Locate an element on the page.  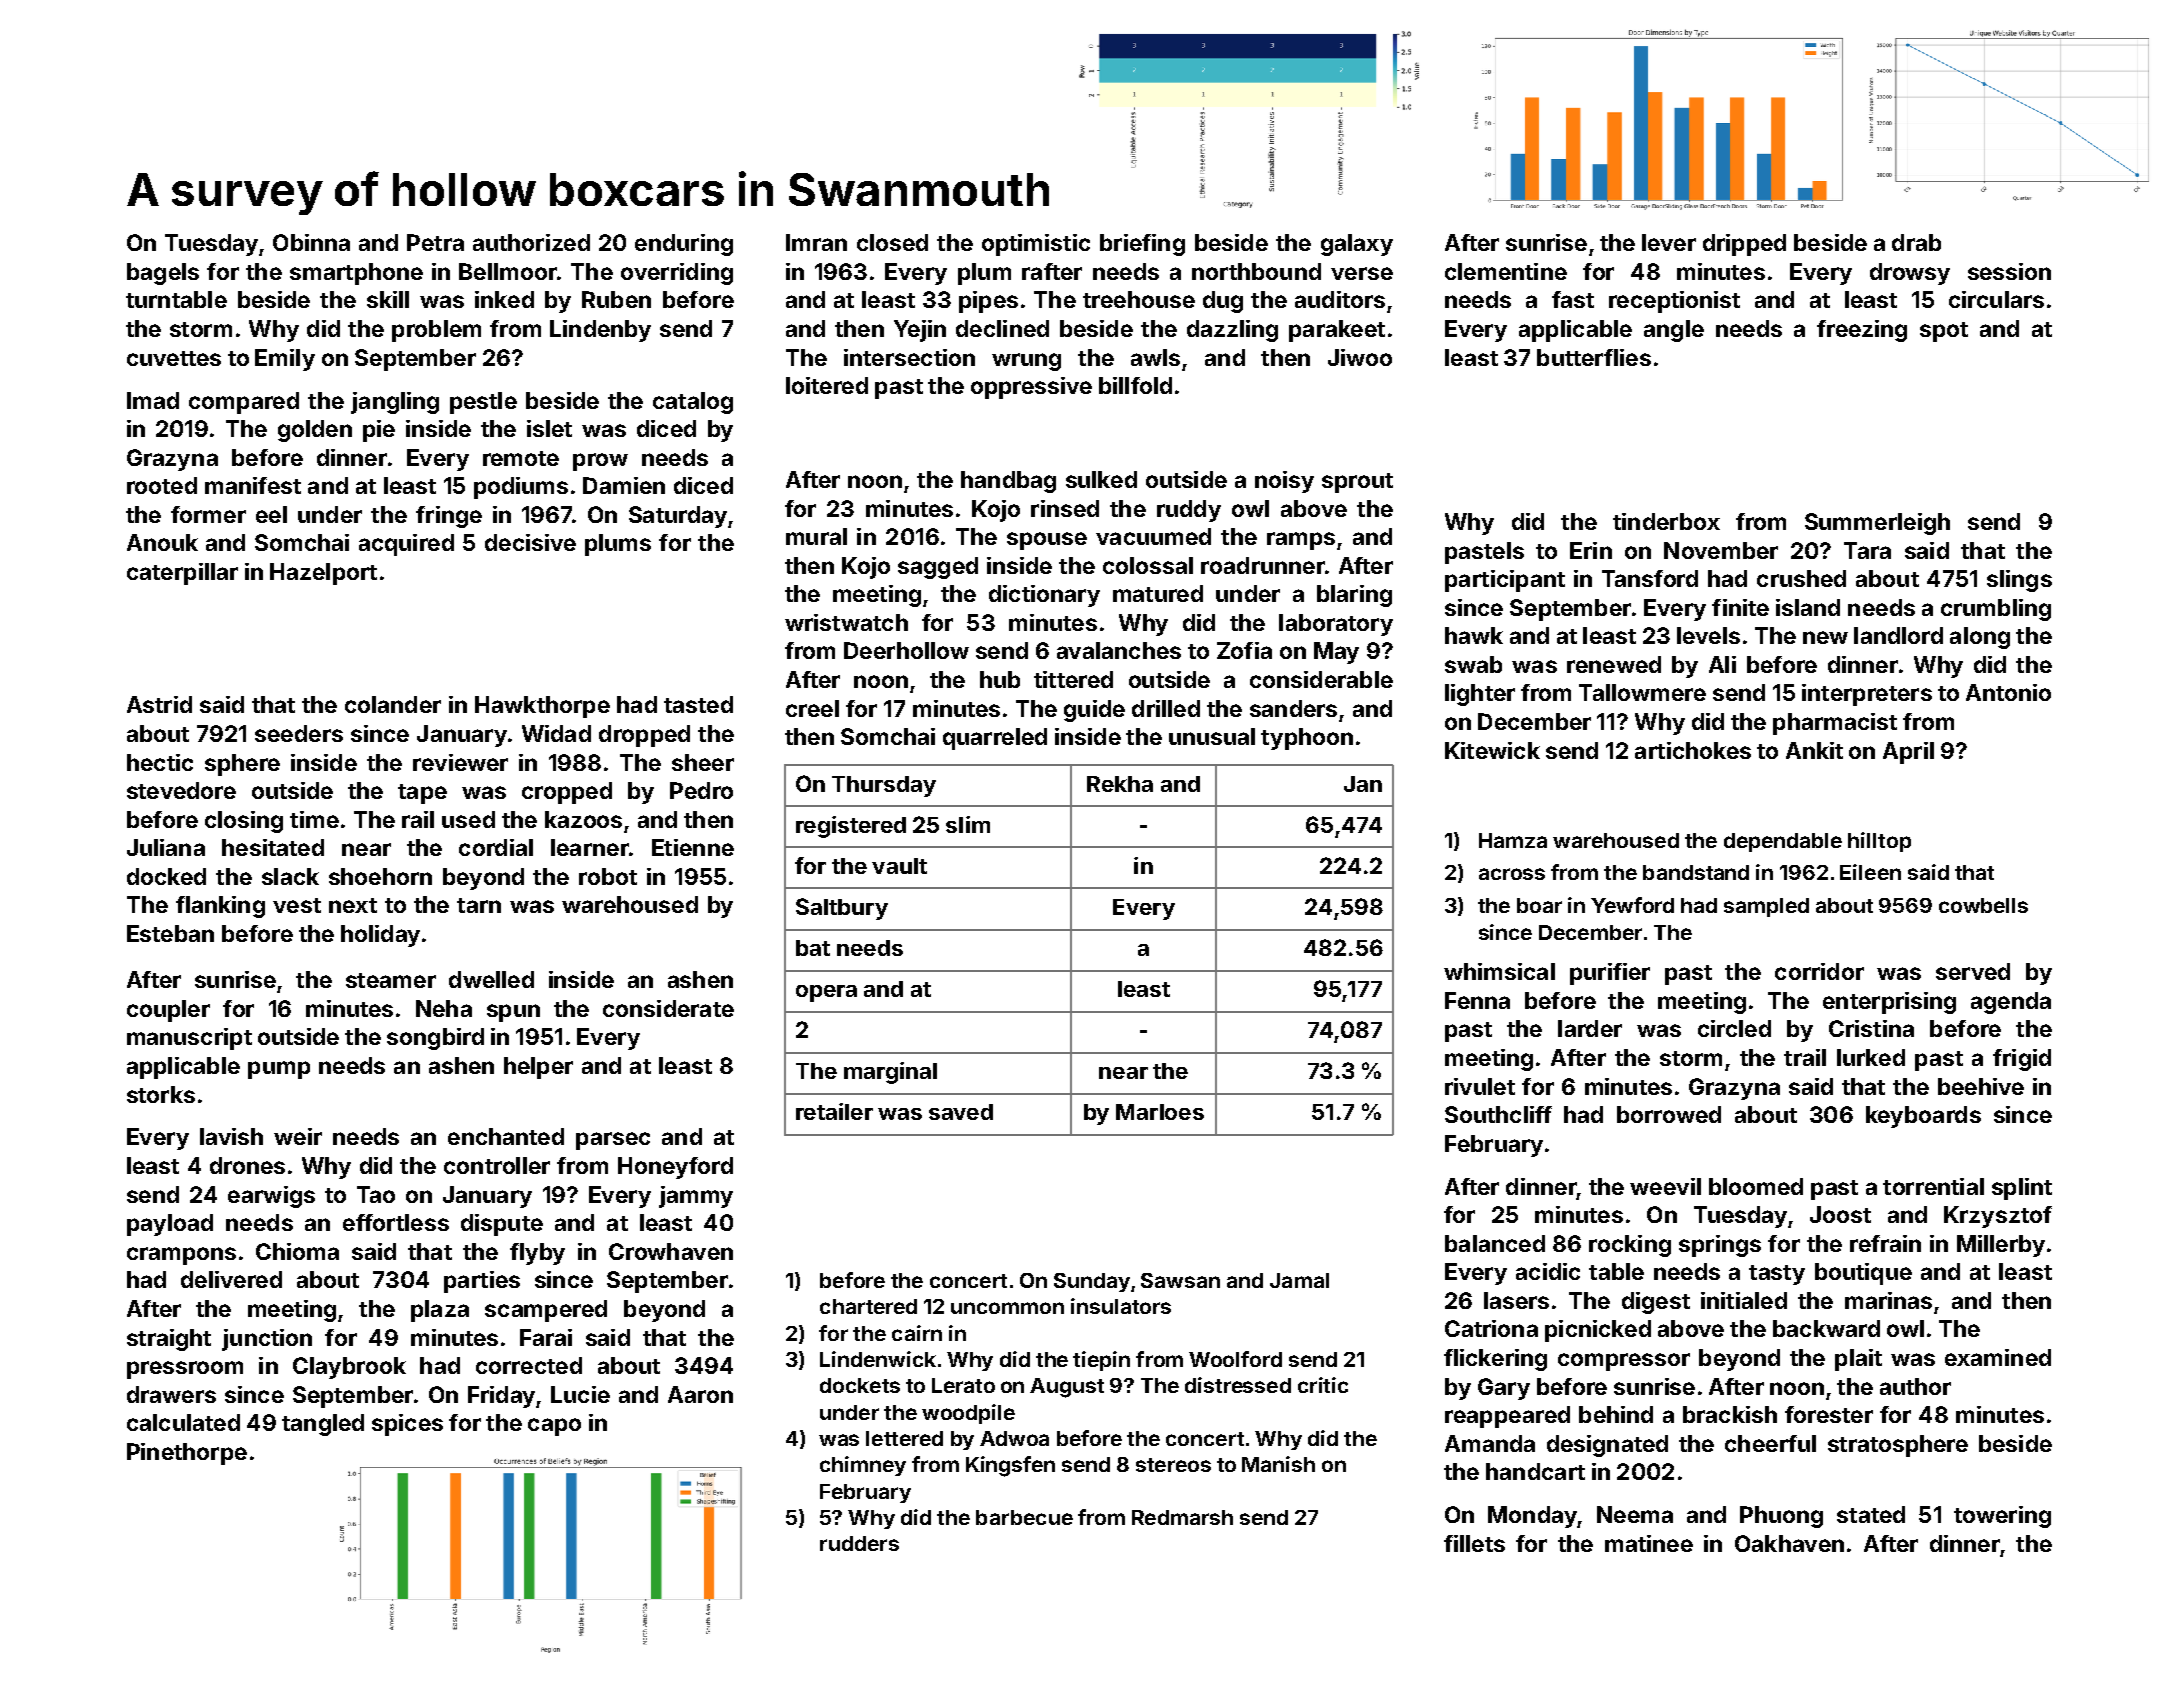
loitered is located at coordinates (827, 385).
